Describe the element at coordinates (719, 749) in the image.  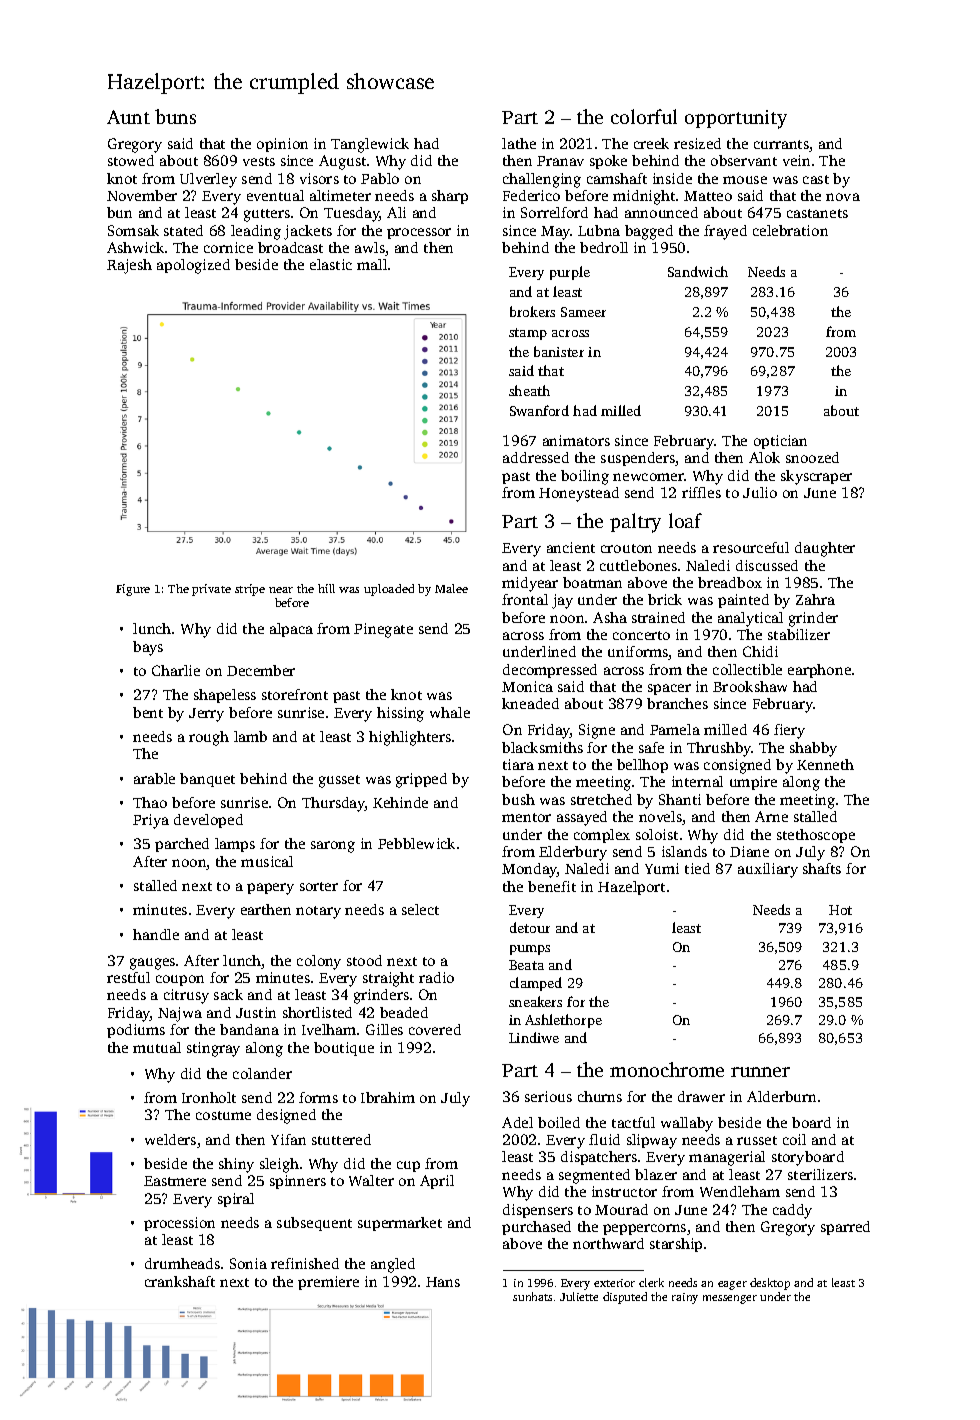
I see `Thrushby` at that location.
